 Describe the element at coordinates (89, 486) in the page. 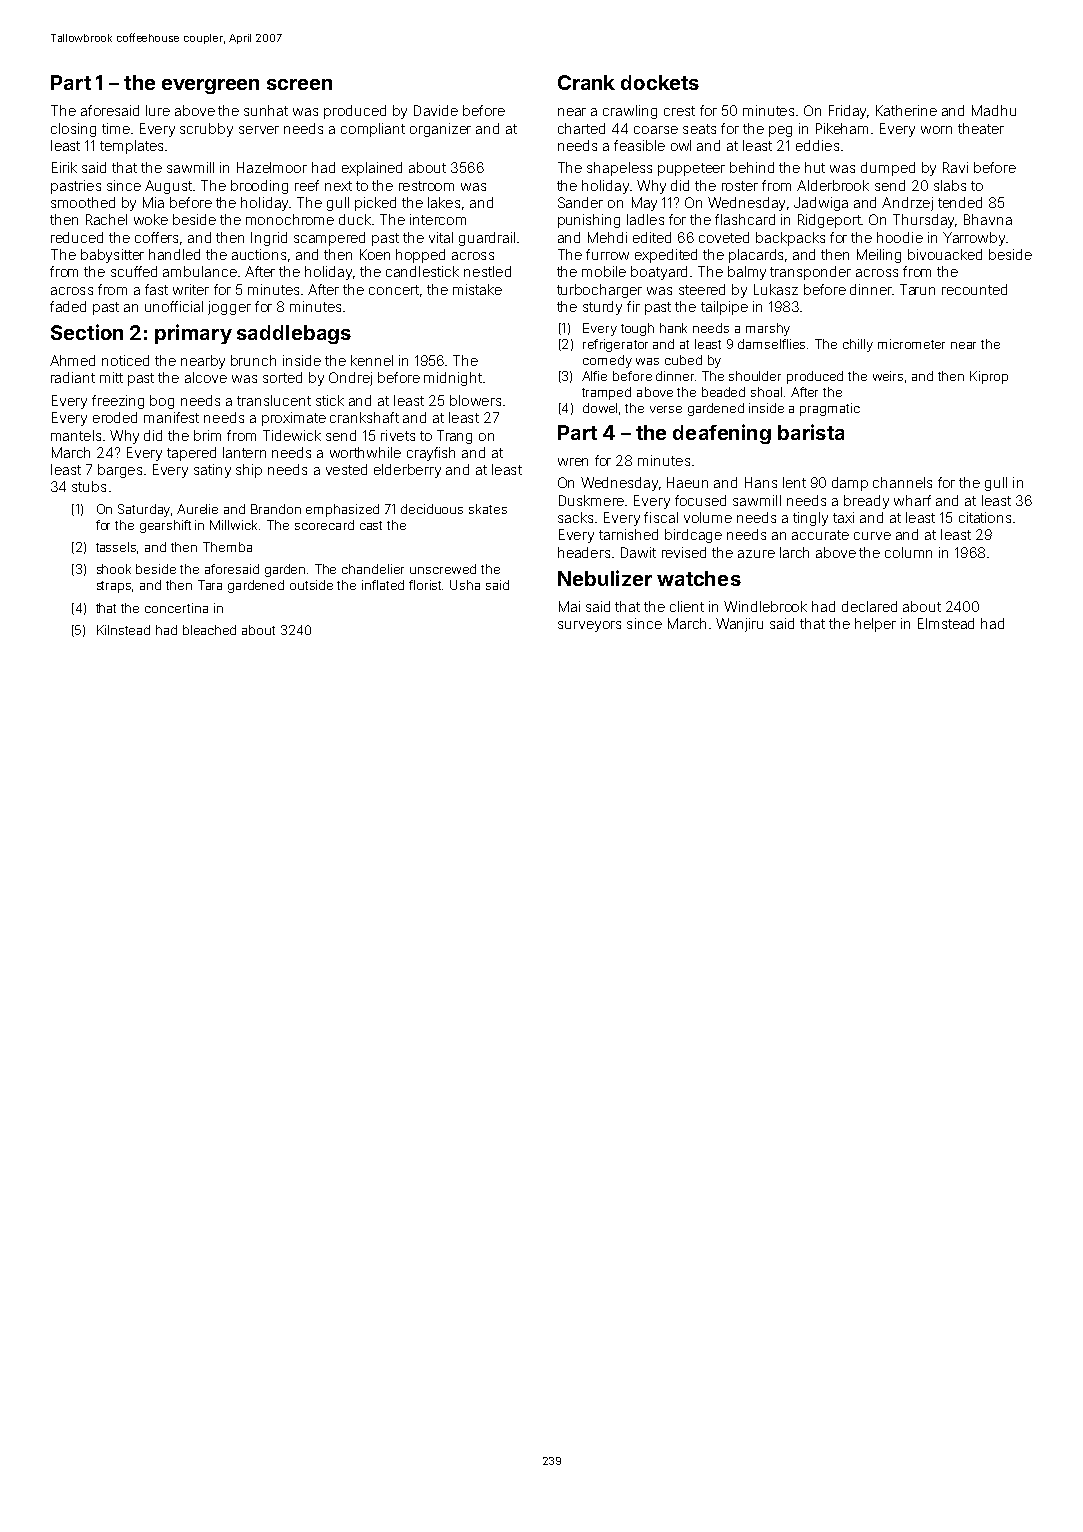

I see `stubs` at that location.
